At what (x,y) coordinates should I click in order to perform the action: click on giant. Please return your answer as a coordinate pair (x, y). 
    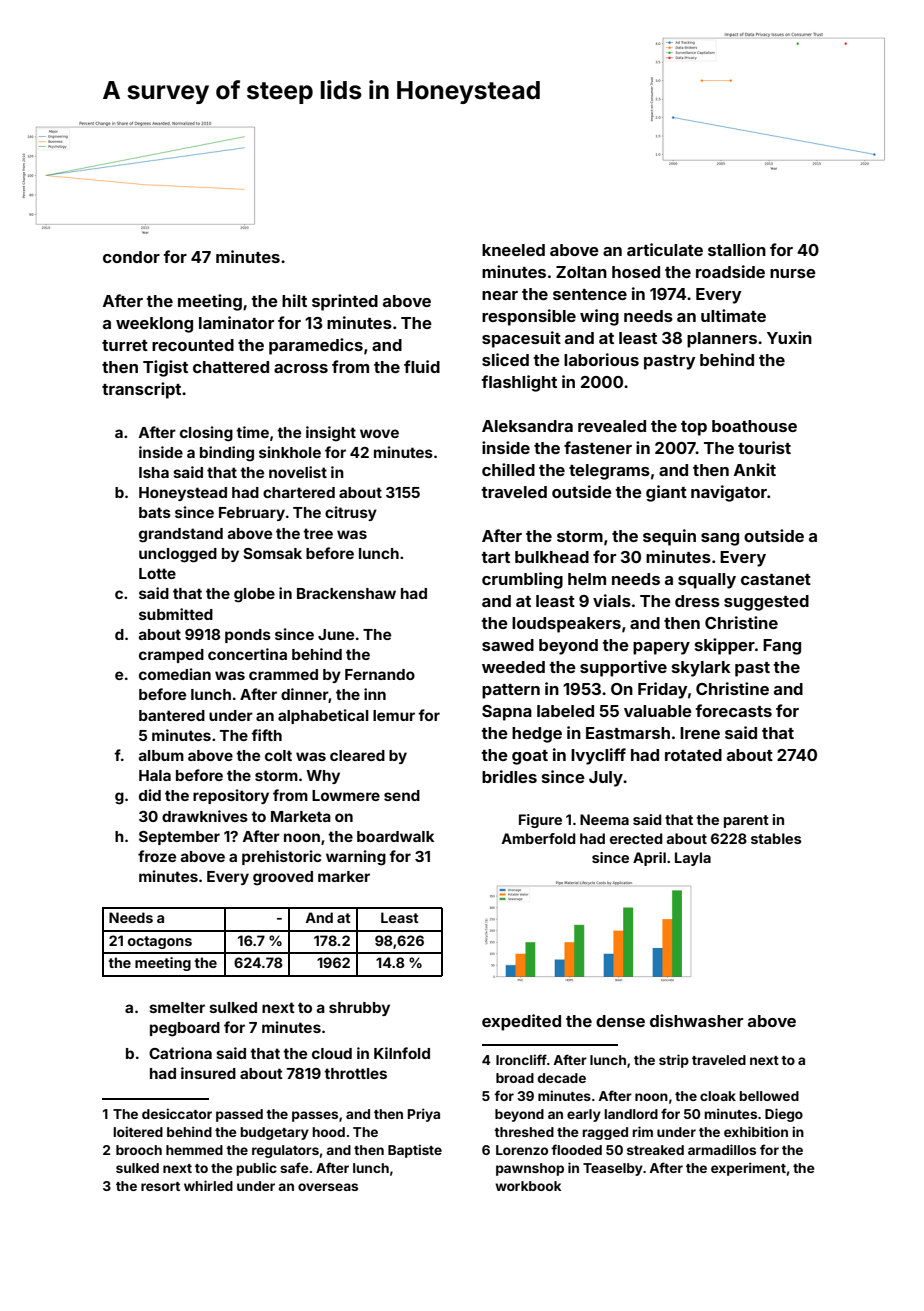
    Looking at the image, I should click on (666, 493).
